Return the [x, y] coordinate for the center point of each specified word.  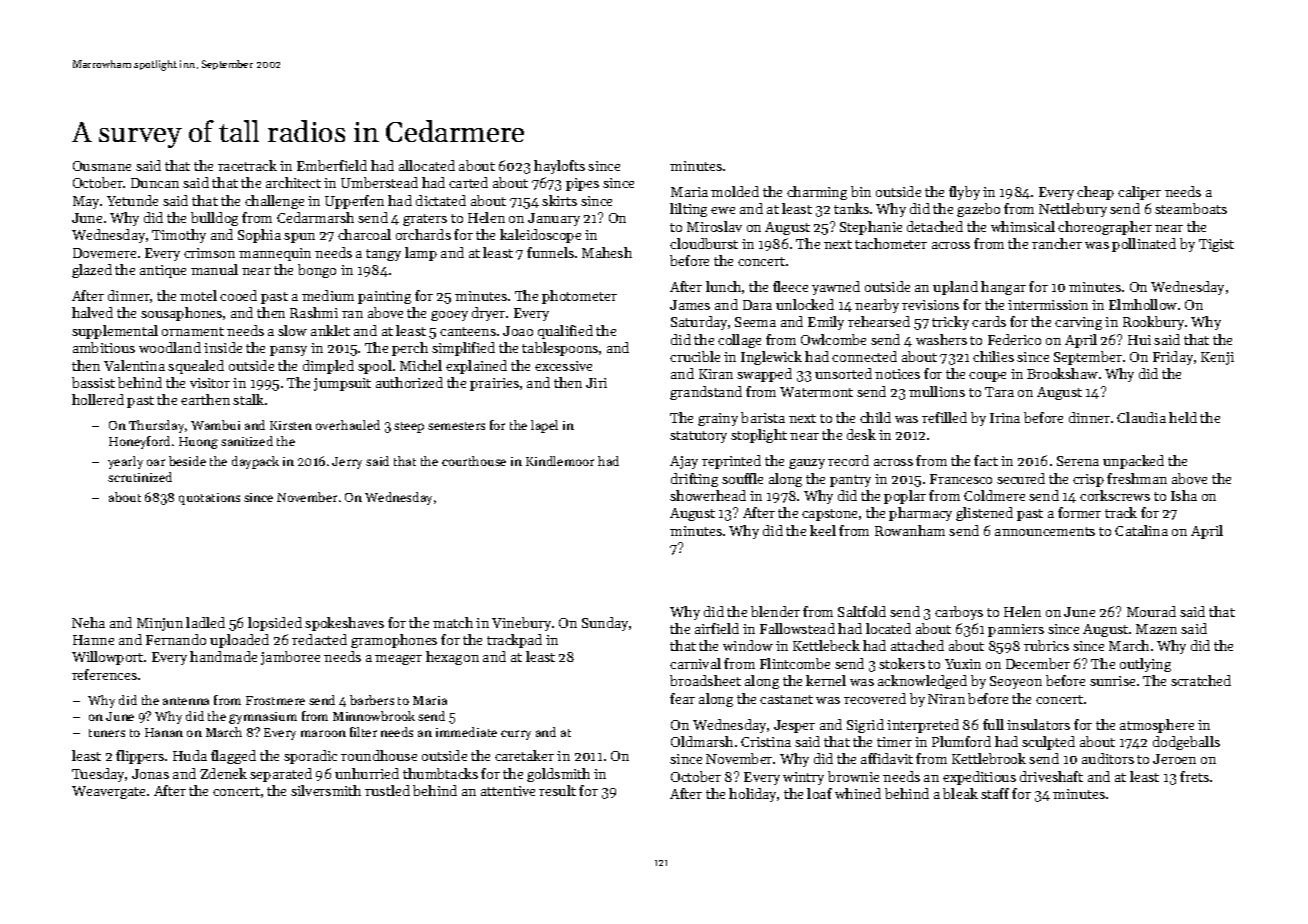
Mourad [1151, 611]
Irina [1005, 418]
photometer [579, 297]
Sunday [605, 624]
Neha [88, 622]
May [86, 202]
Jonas [150, 774]
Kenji [1217, 358]
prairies [494, 384]
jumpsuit [342, 384]
